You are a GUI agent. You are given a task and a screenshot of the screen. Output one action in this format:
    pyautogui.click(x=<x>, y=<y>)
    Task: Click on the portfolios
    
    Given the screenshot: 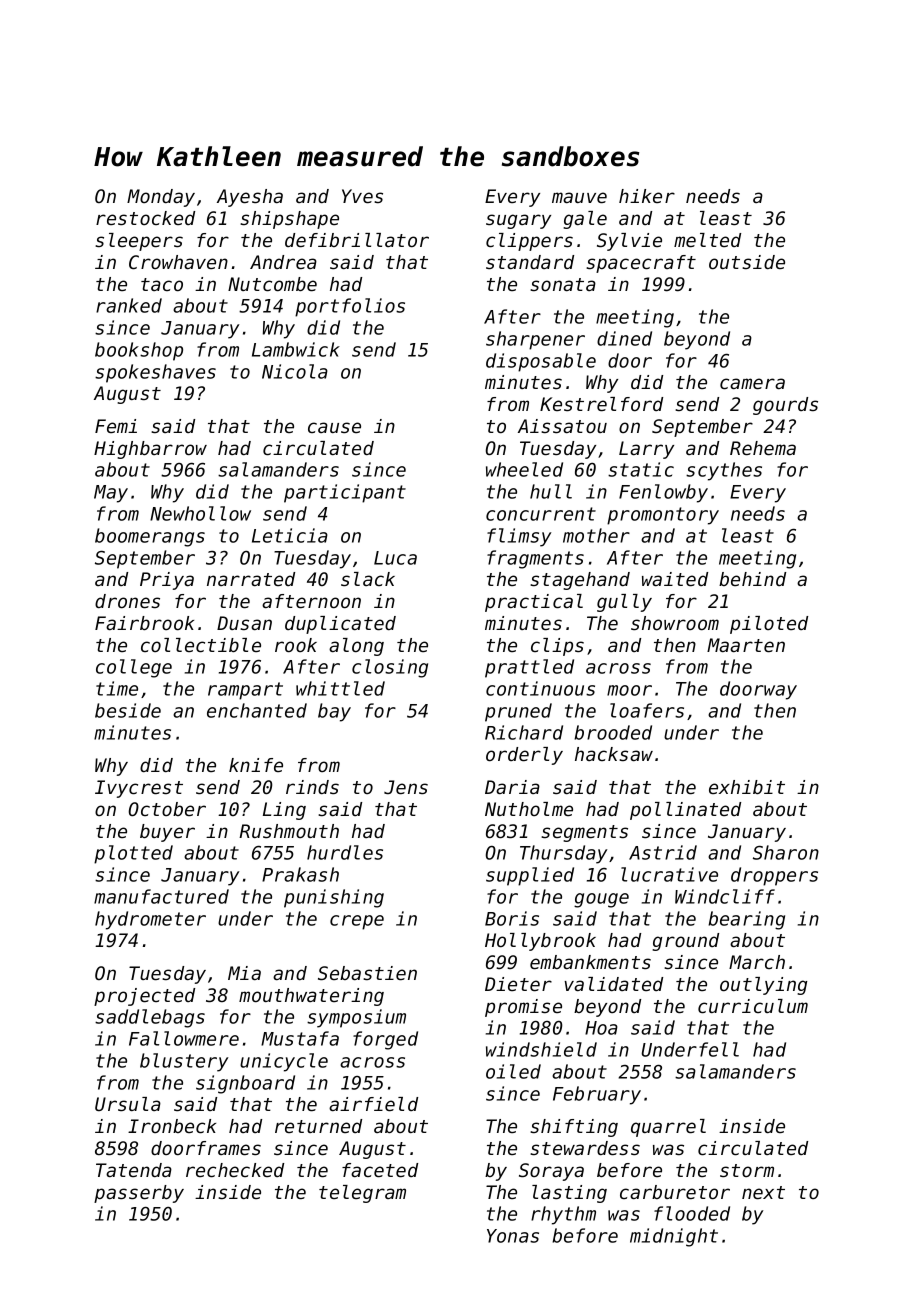 What is the action you would take?
    pyautogui.click(x=350, y=307)
